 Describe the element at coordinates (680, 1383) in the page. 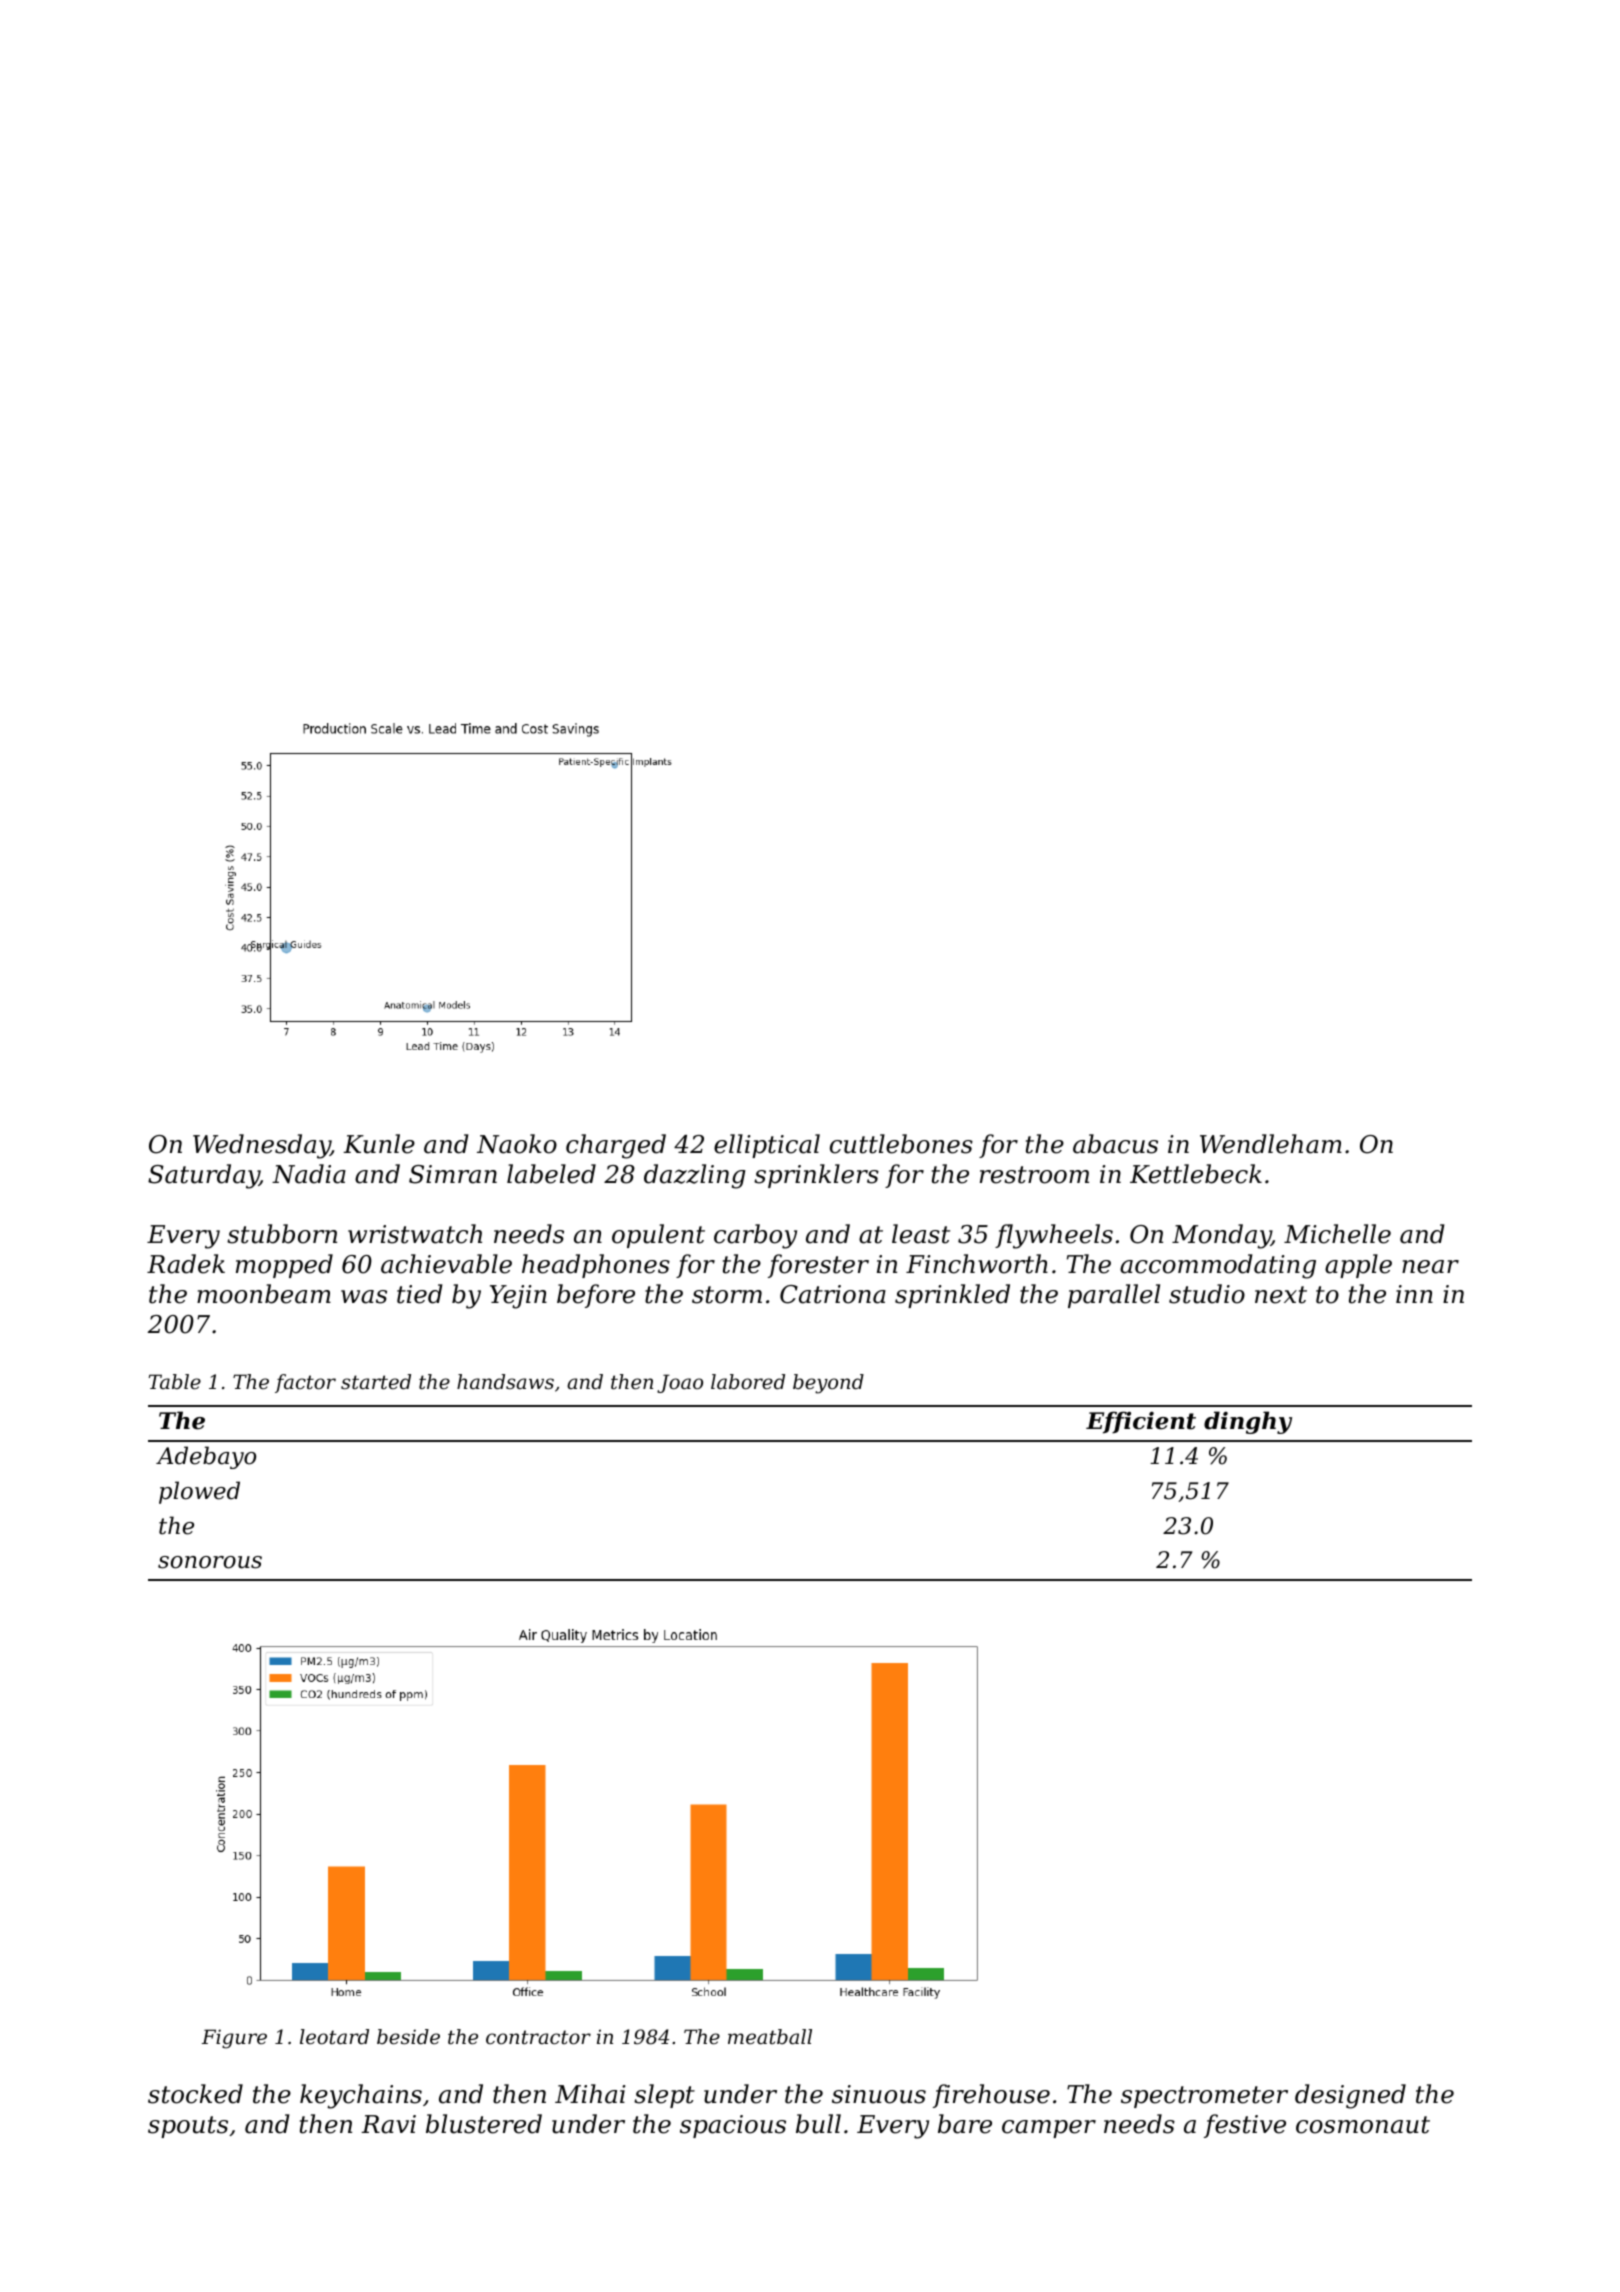

I see `Joao` at that location.
